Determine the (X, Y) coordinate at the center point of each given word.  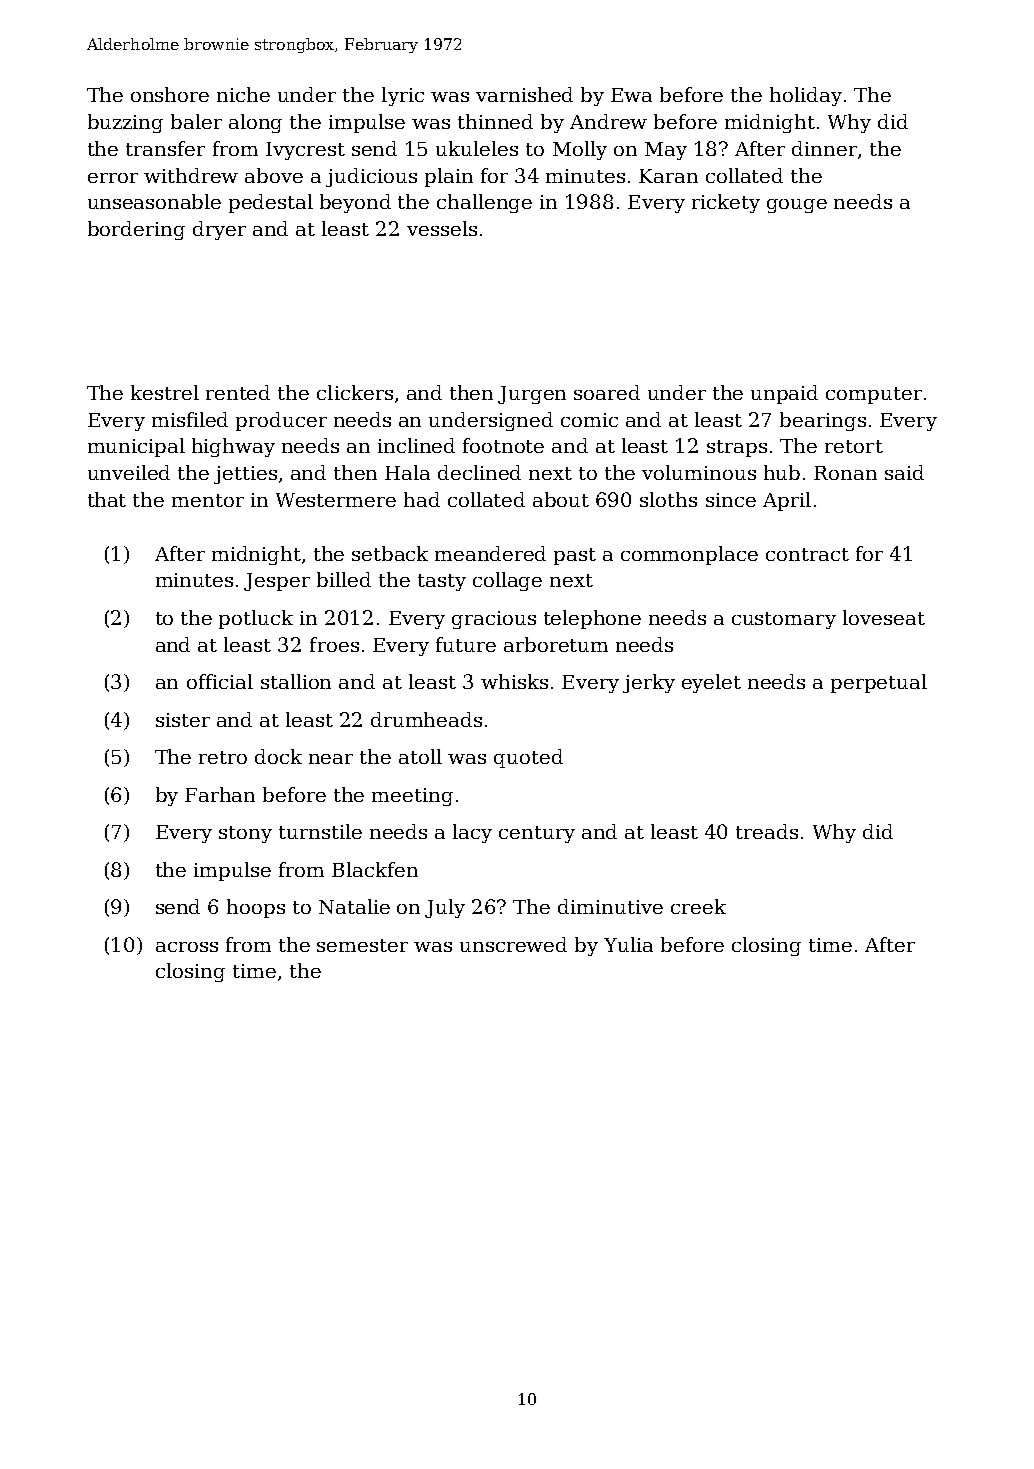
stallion (296, 681)
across (187, 947)
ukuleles (477, 148)
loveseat (884, 617)
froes (334, 644)
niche (243, 94)
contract (807, 554)
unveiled (129, 472)
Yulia (628, 944)
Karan (668, 176)
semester (362, 945)
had (422, 499)
